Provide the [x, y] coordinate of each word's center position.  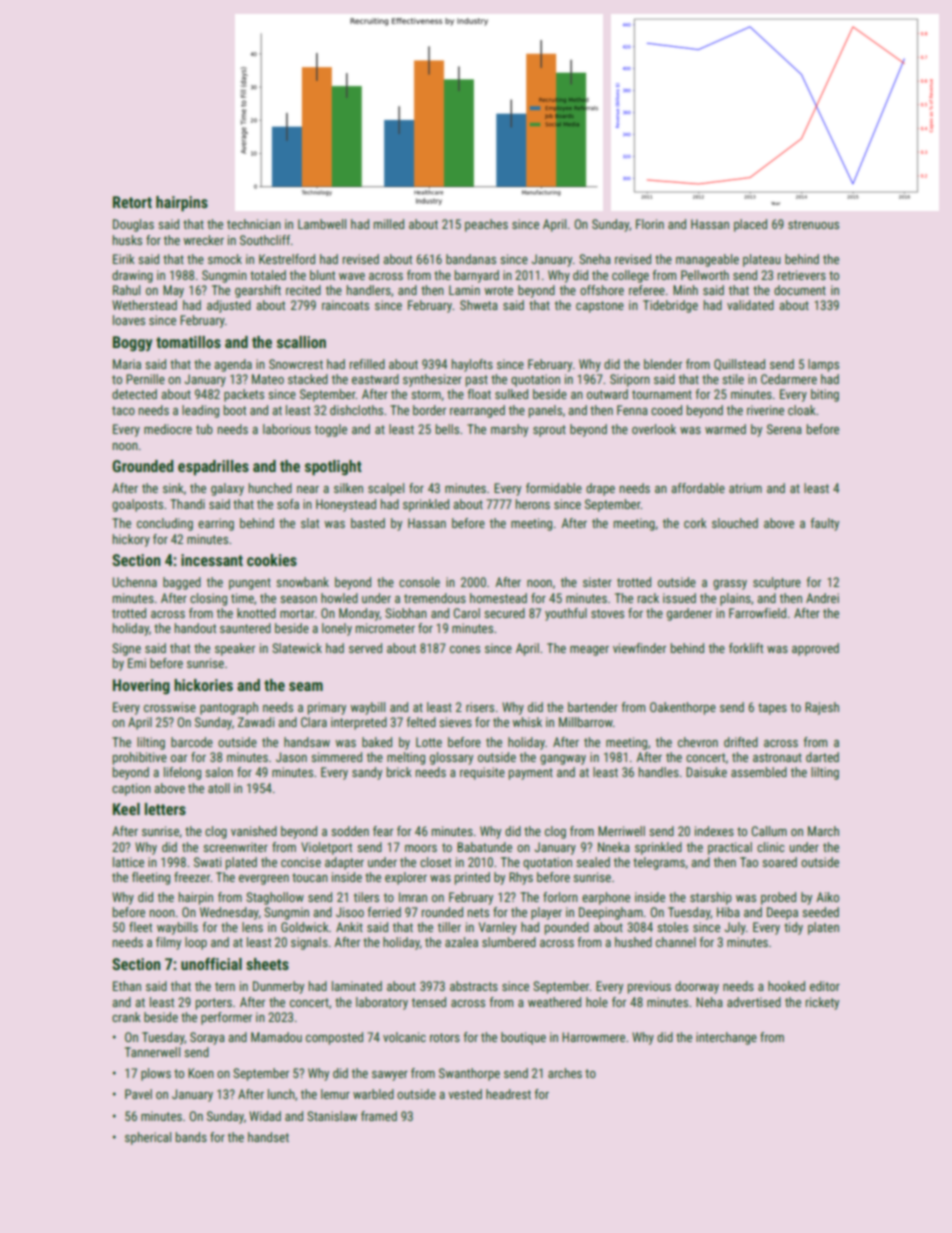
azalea [461, 942]
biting [825, 395]
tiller [449, 927]
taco [123, 410]
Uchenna [135, 582]
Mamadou [276, 1037]
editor [825, 986]
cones [465, 649]
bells [447, 429]
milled [389, 224]
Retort [132, 202]
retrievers [802, 275]
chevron [698, 742]
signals [309, 943]
